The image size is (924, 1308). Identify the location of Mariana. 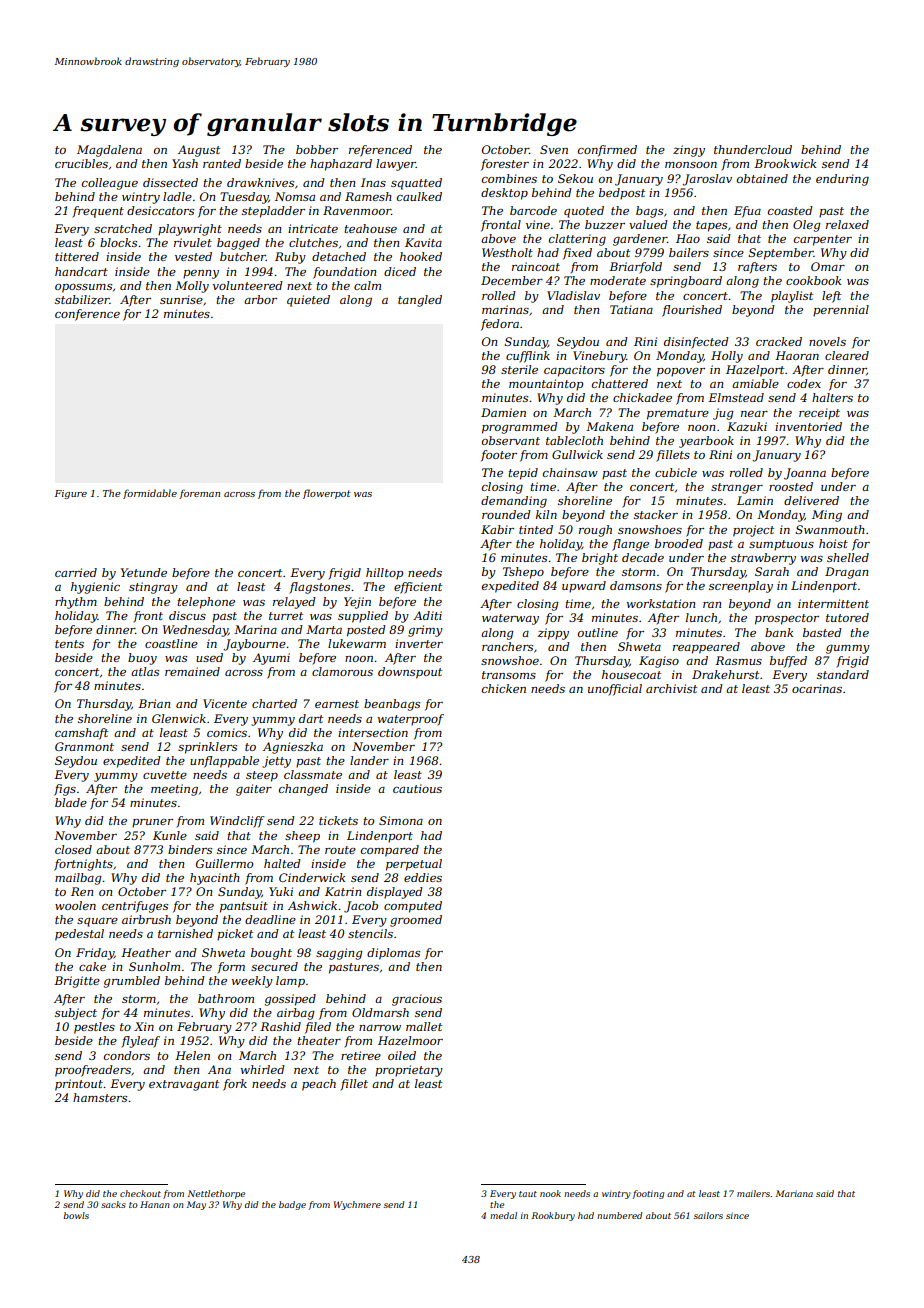
(794, 1193).
